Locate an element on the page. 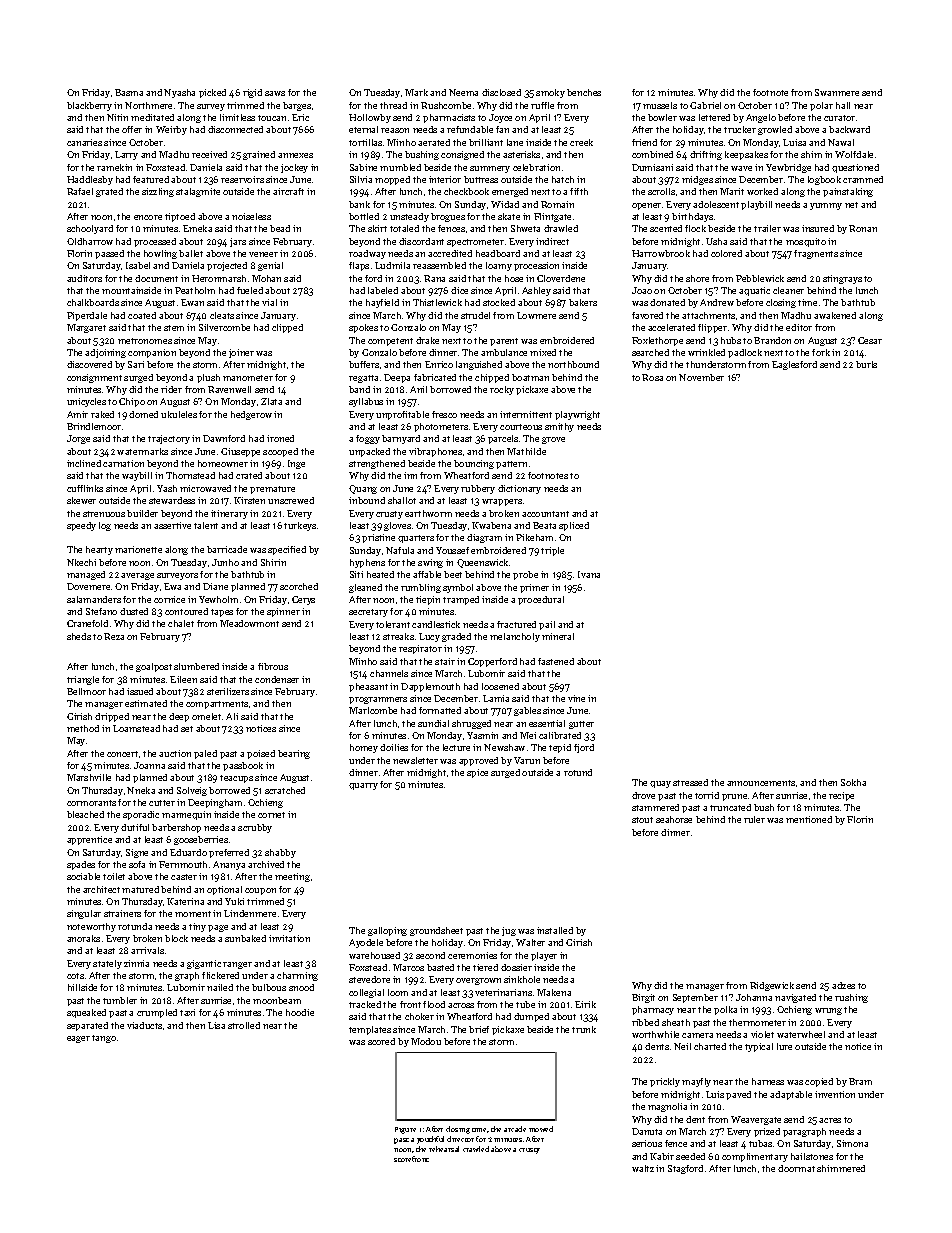 The height and width of the image is (1233, 952). gutter is located at coordinates (581, 725).
